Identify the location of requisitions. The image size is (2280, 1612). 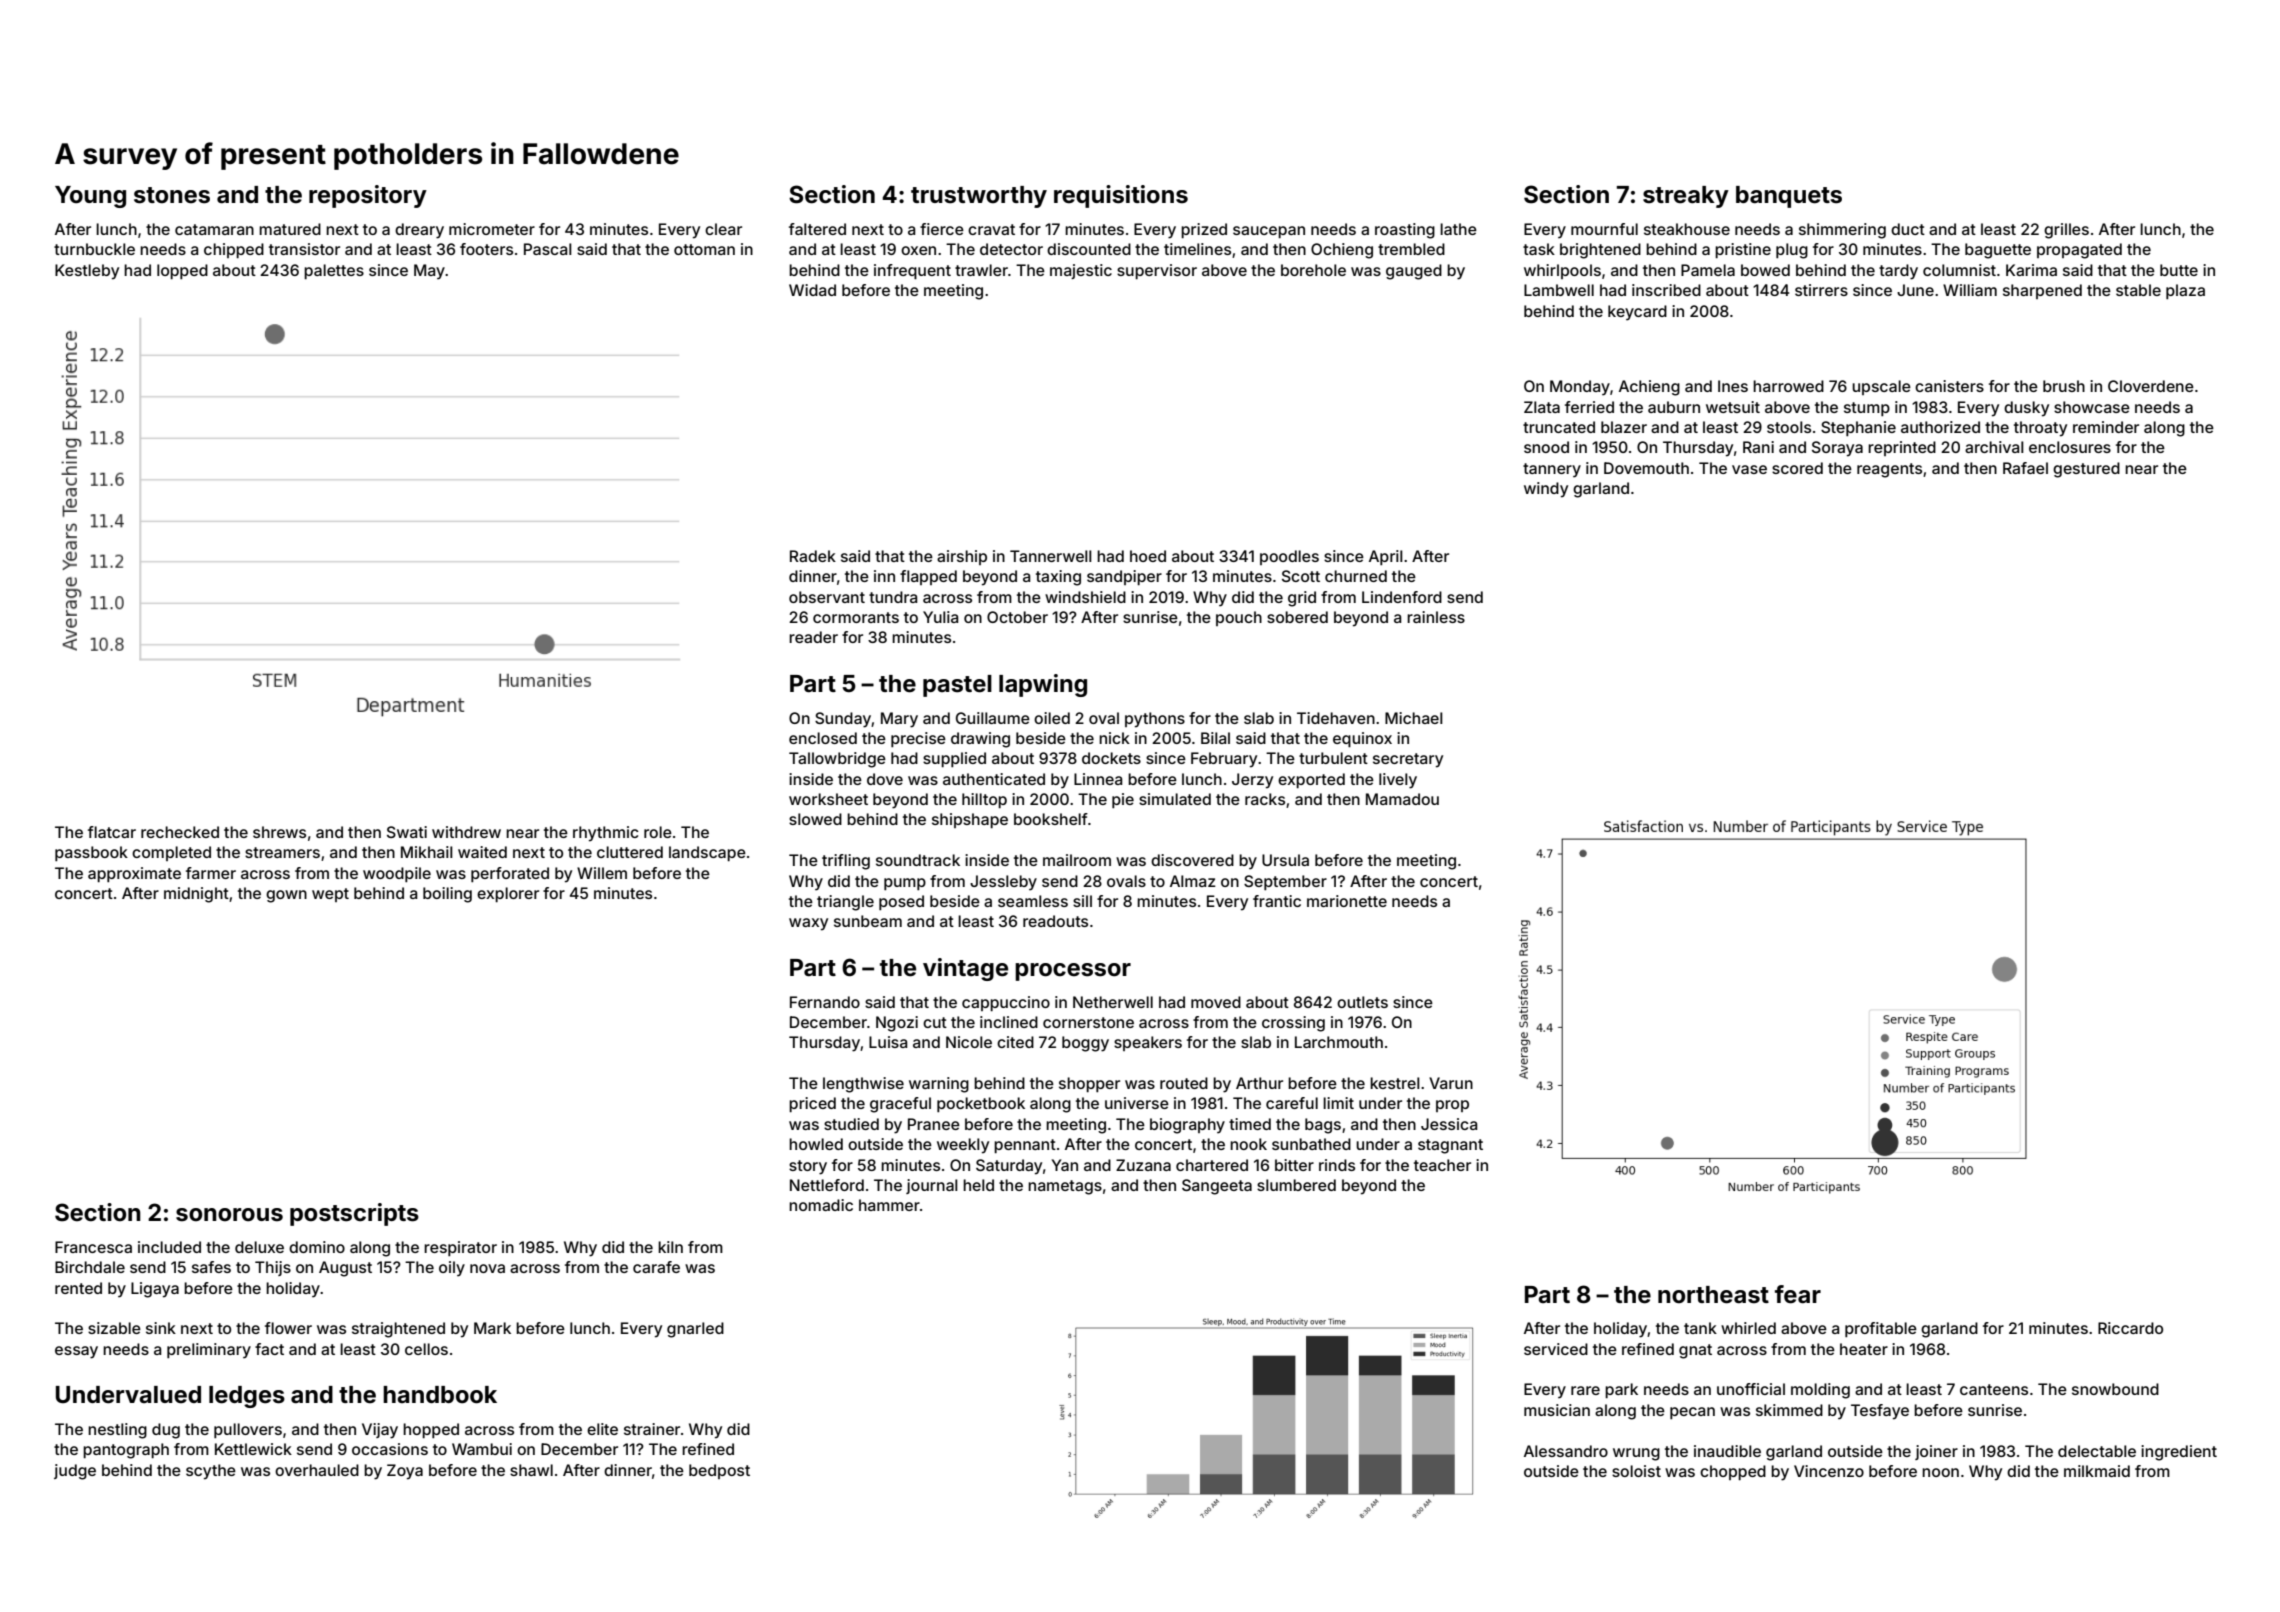
(1121, 196).
